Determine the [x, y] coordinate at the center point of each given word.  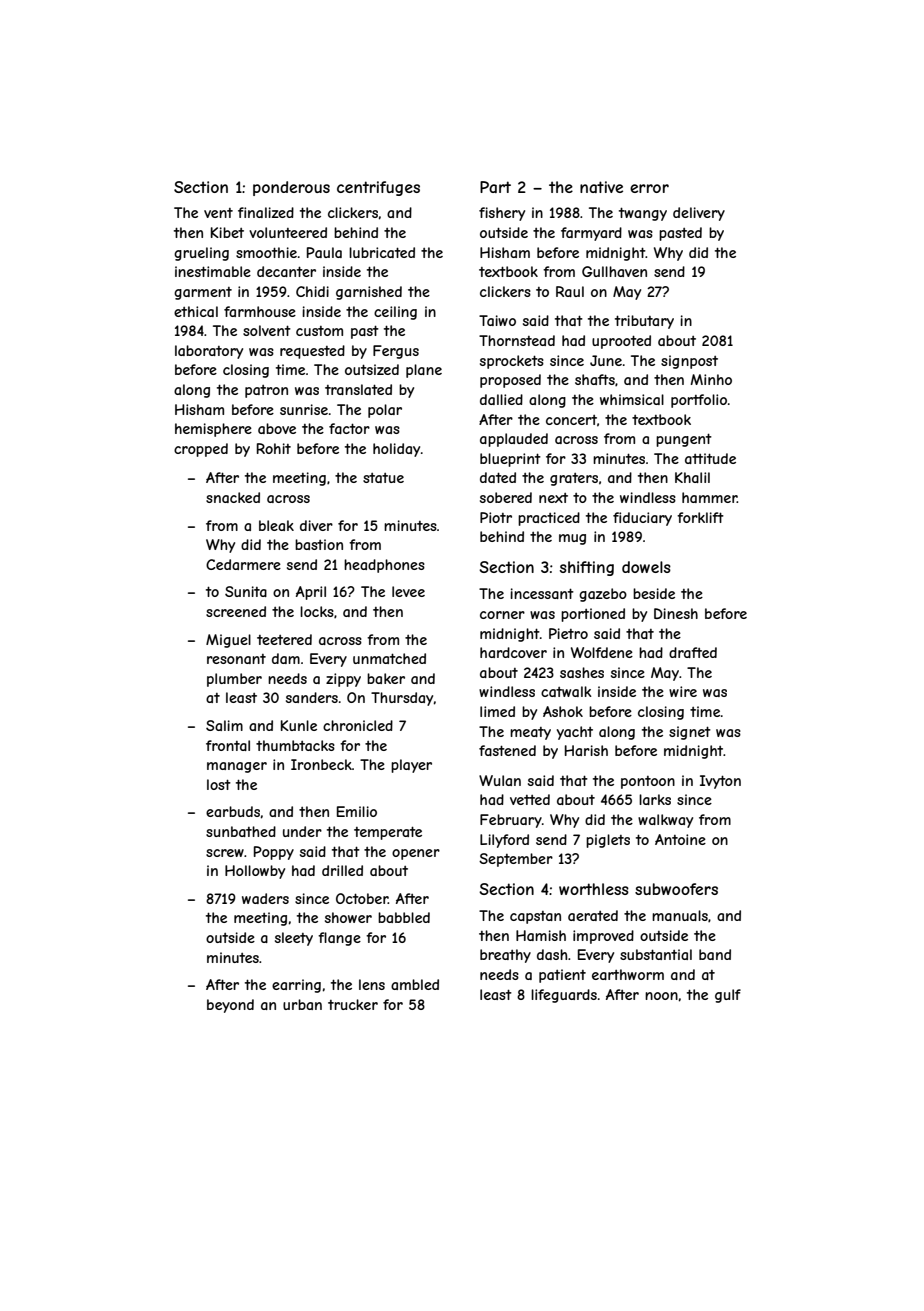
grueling [201, 254]
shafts [595, 379]
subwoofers [676, 889]
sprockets [512, 362]
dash [552, 954]
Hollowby [255, 872]
